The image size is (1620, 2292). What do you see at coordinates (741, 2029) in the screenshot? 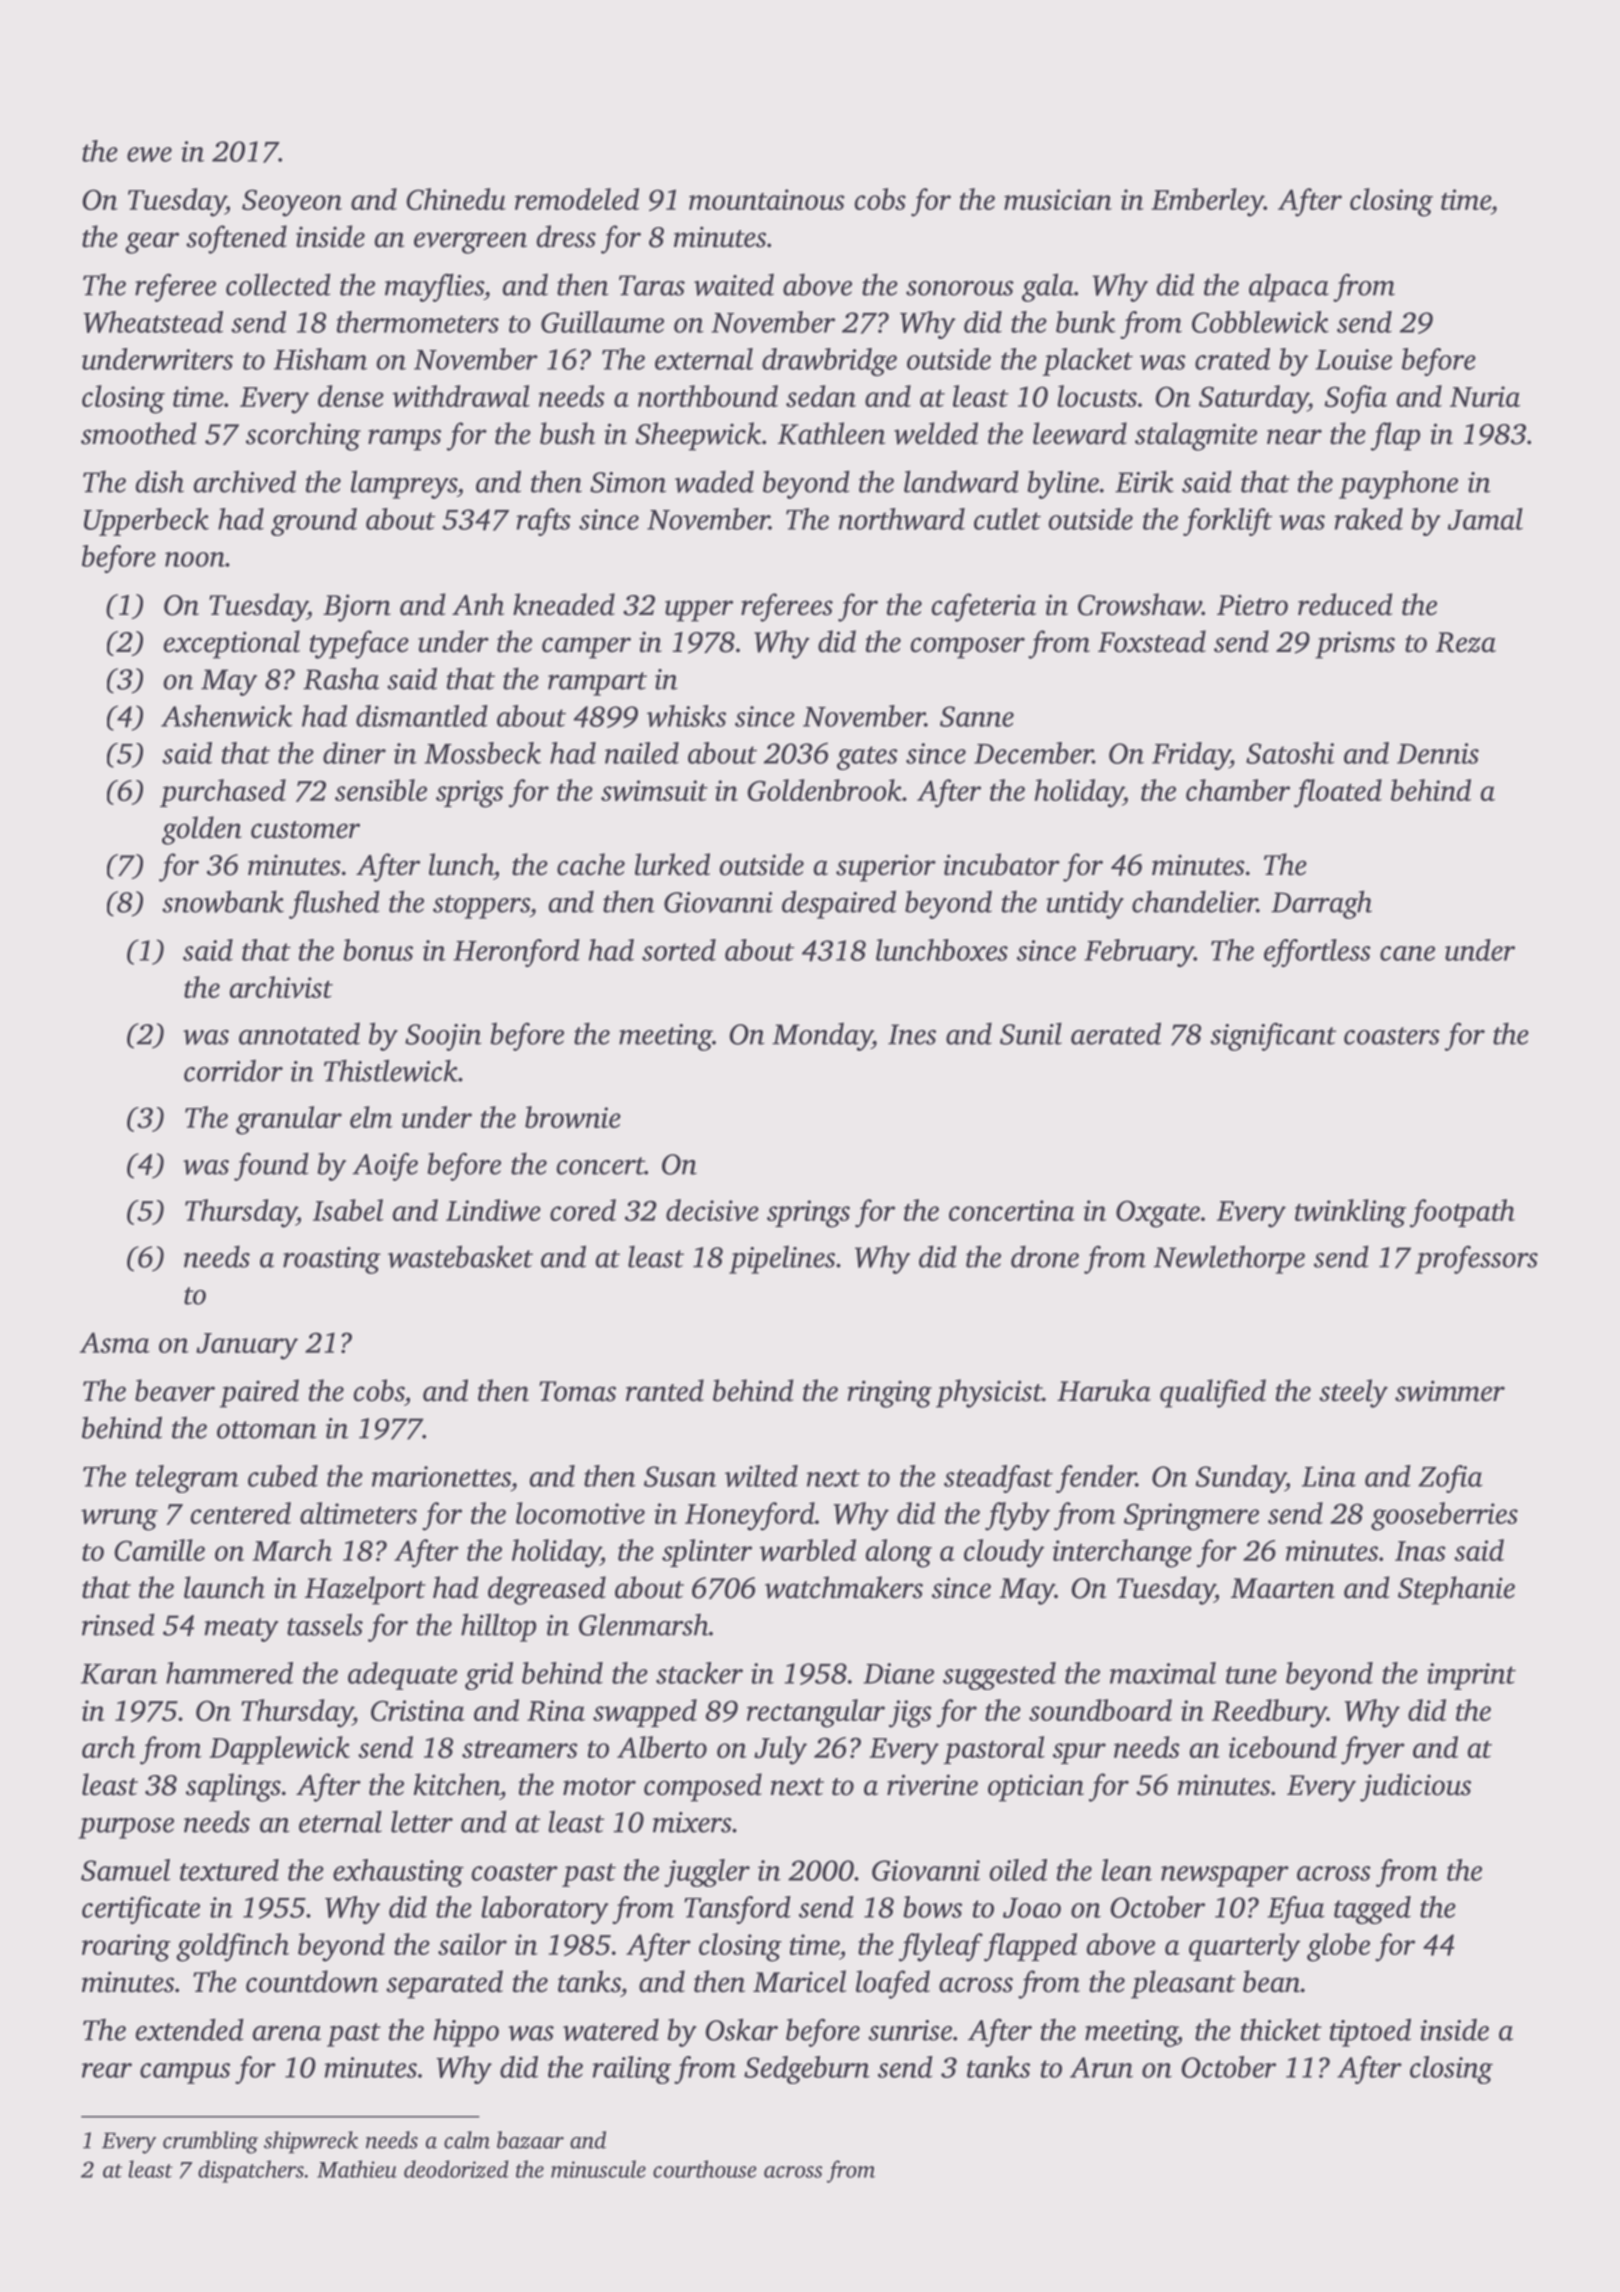
I see `Oskar` at bounding box center [741, 2029].
